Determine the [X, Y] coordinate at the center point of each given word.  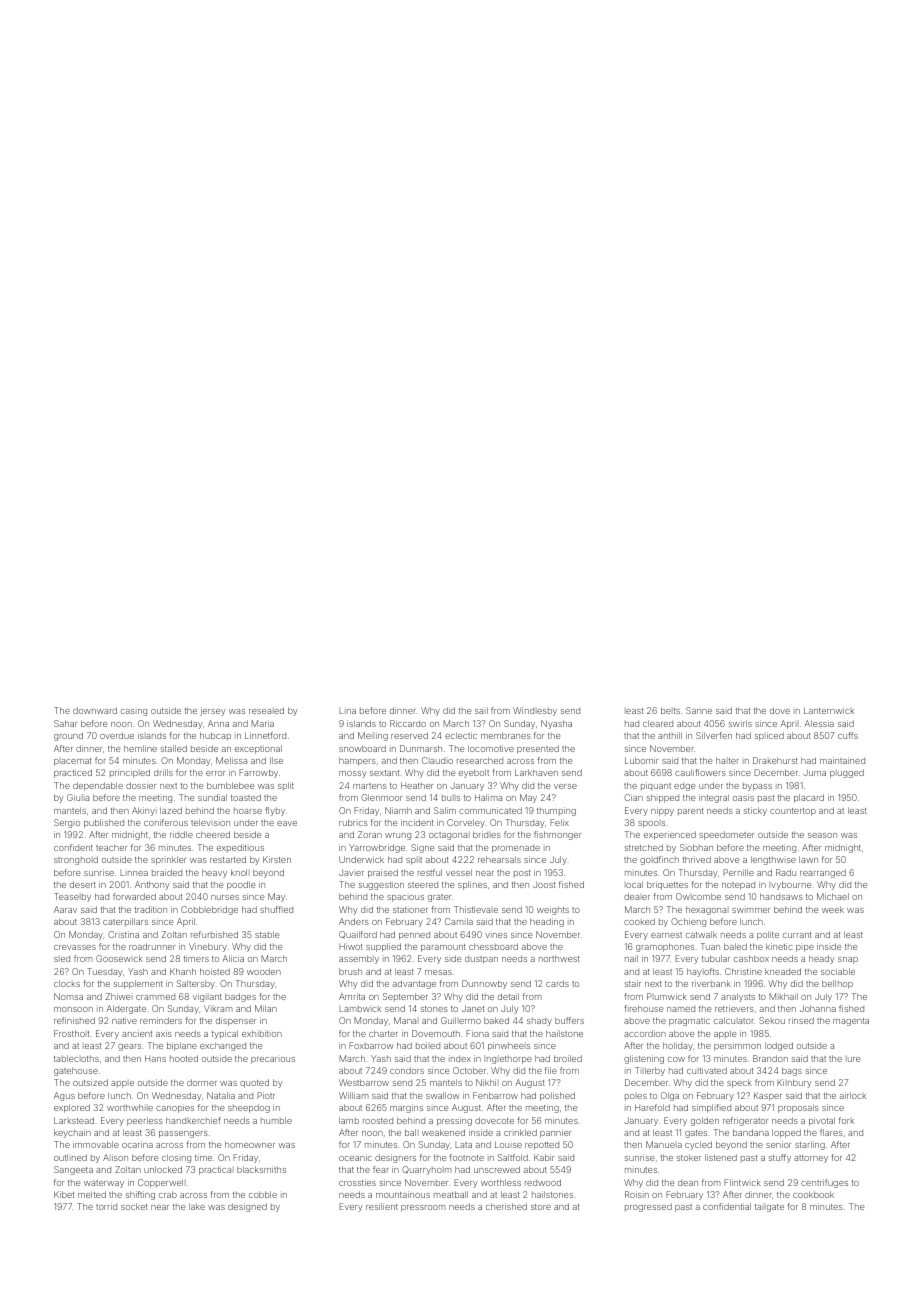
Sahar [65, 723]
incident [417, 822]
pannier [555, 1133]
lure [853, 1059]
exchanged [223, 1046]
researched [480, 760]
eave [287, 823]
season [822, 835]
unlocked [163, 1169]
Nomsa [68, 996]
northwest [559, 958]
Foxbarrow [371, 1045]
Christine [743, 971]
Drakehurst [775, 760]
